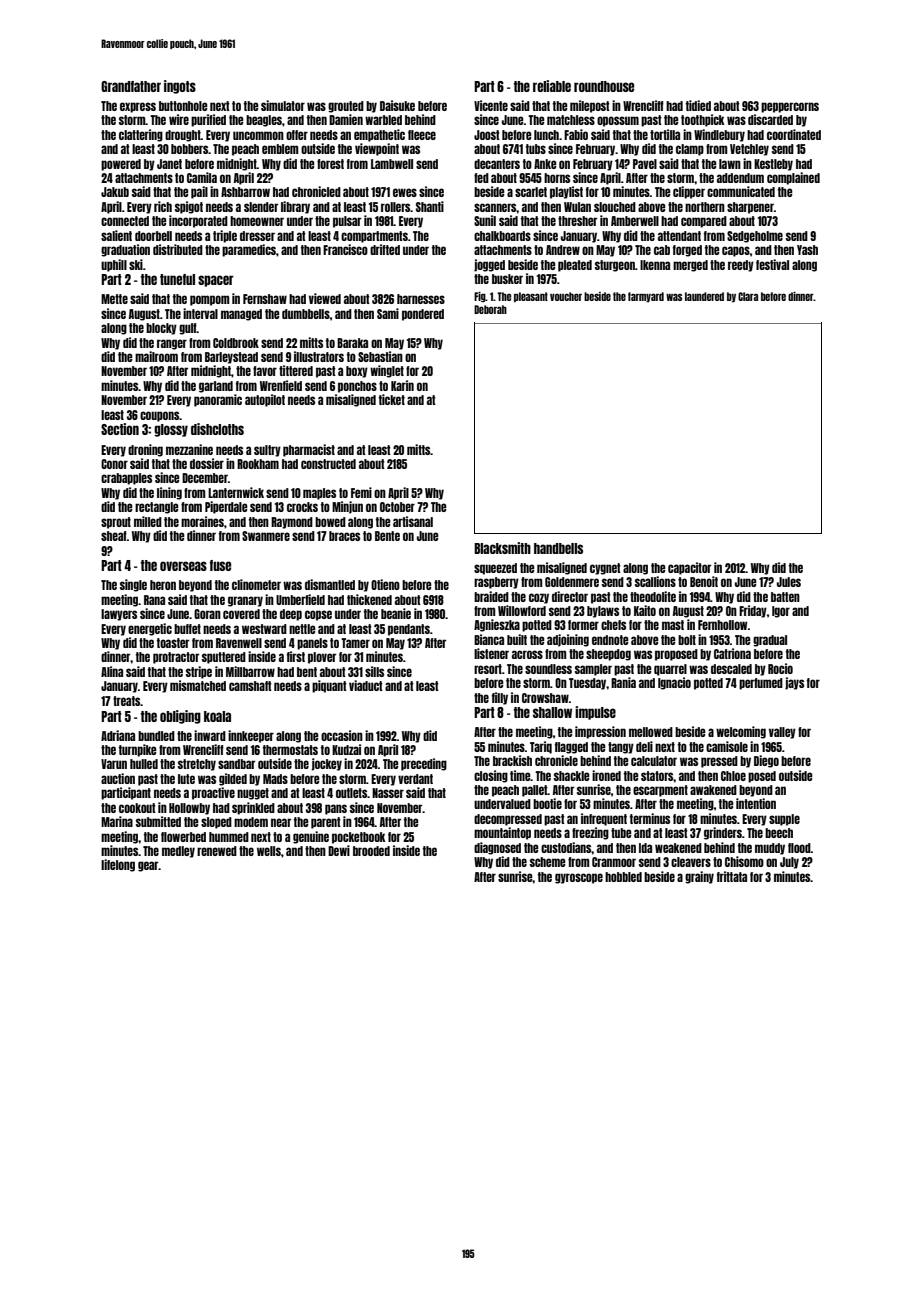 The image size is (924, 1308). What do you see at coordinates (748, 296) in the document?
I see `Clara` at bounding box center [748, 296].
